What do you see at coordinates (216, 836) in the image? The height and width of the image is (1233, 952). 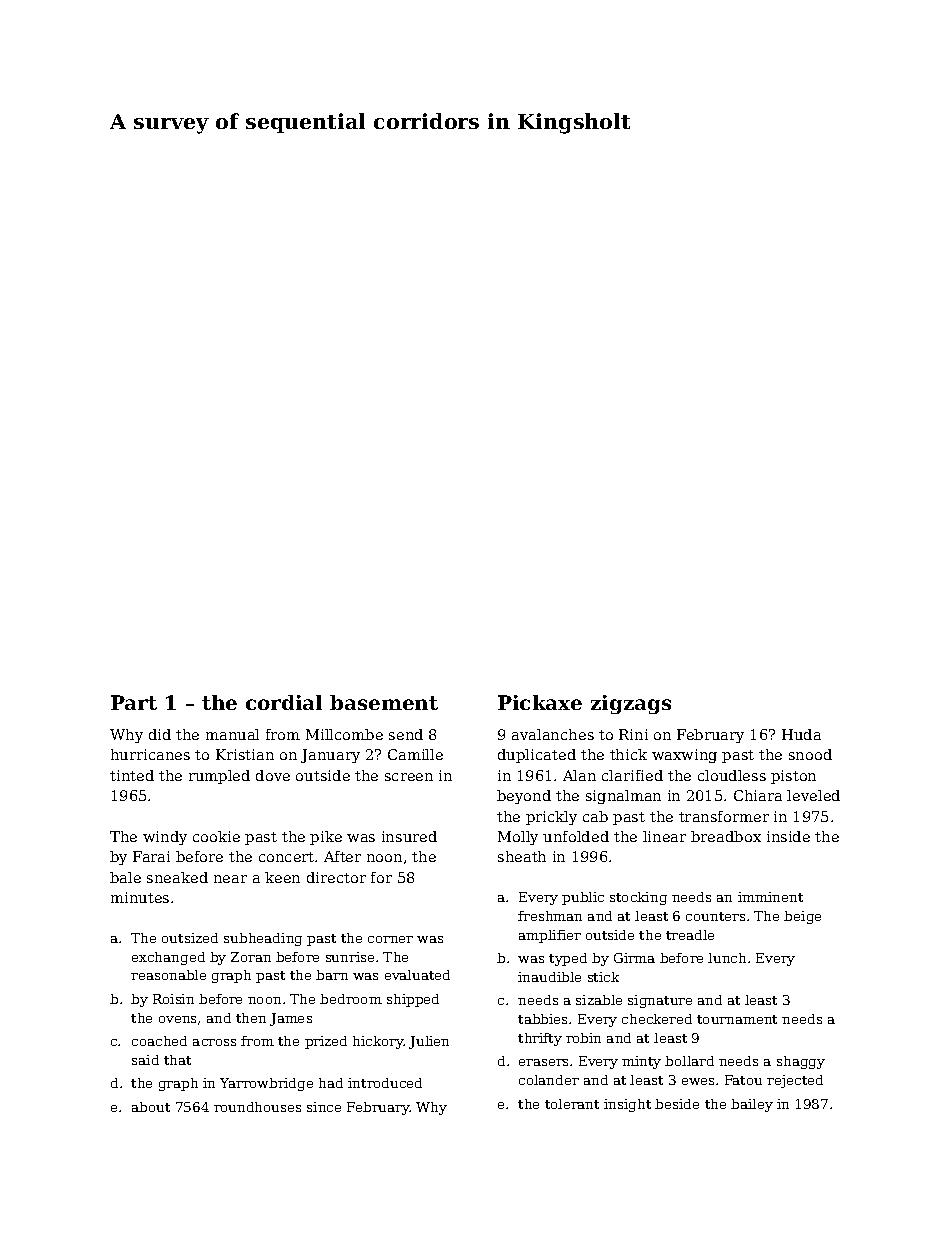 I see `cookie` at bounding box center [216, 836].
